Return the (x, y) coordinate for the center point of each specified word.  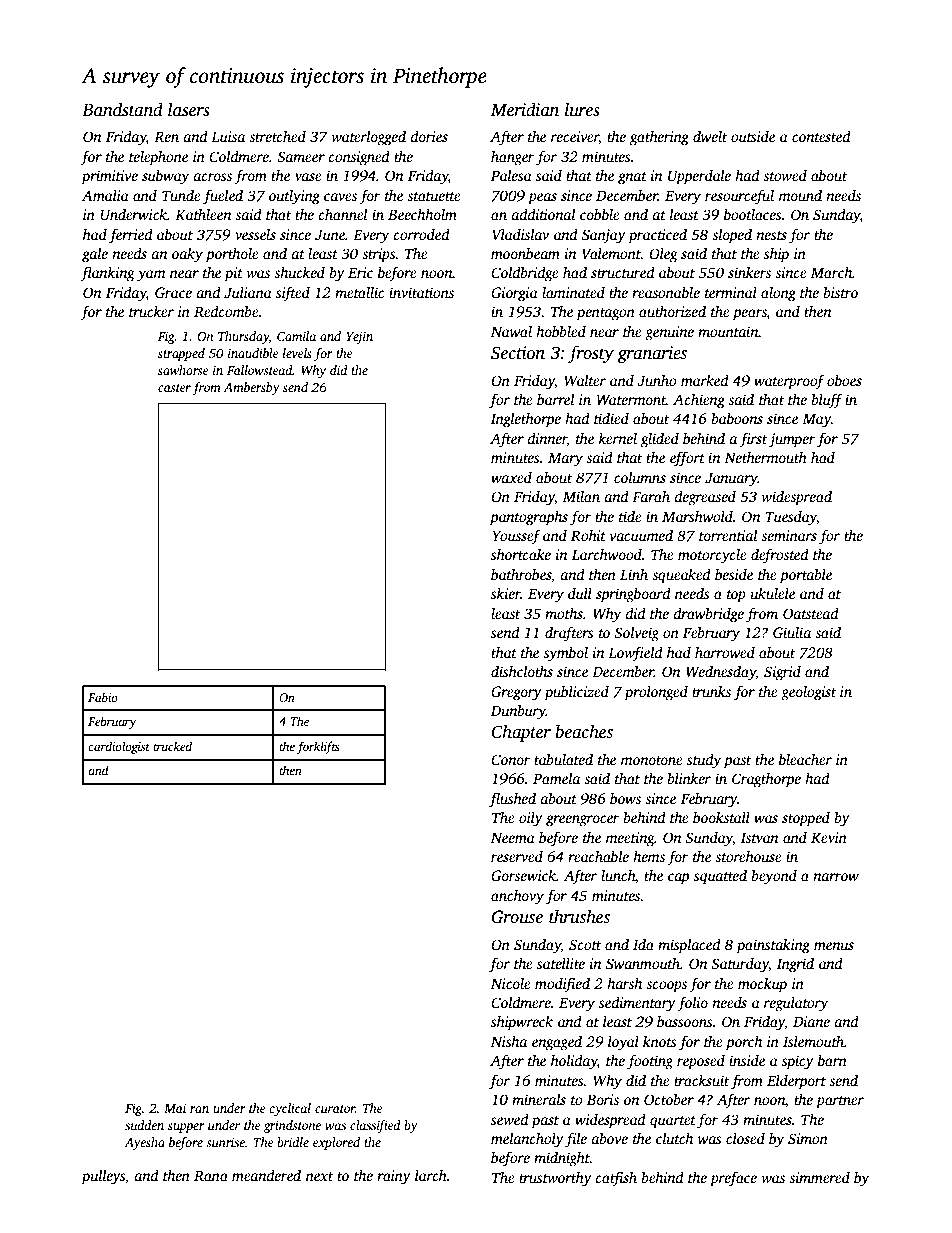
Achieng (699, 401)
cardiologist (119, 747)
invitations (421, 292)
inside (747, 1060)
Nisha (509, 1041)
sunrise (225, 1142)
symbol (566, 654)
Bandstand (122, 109)
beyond (774, 877)
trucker (151, 311)
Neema (513, 838)
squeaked (681, 576)
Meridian (525, 109)
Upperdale (699, 177)
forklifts (318, 747)
